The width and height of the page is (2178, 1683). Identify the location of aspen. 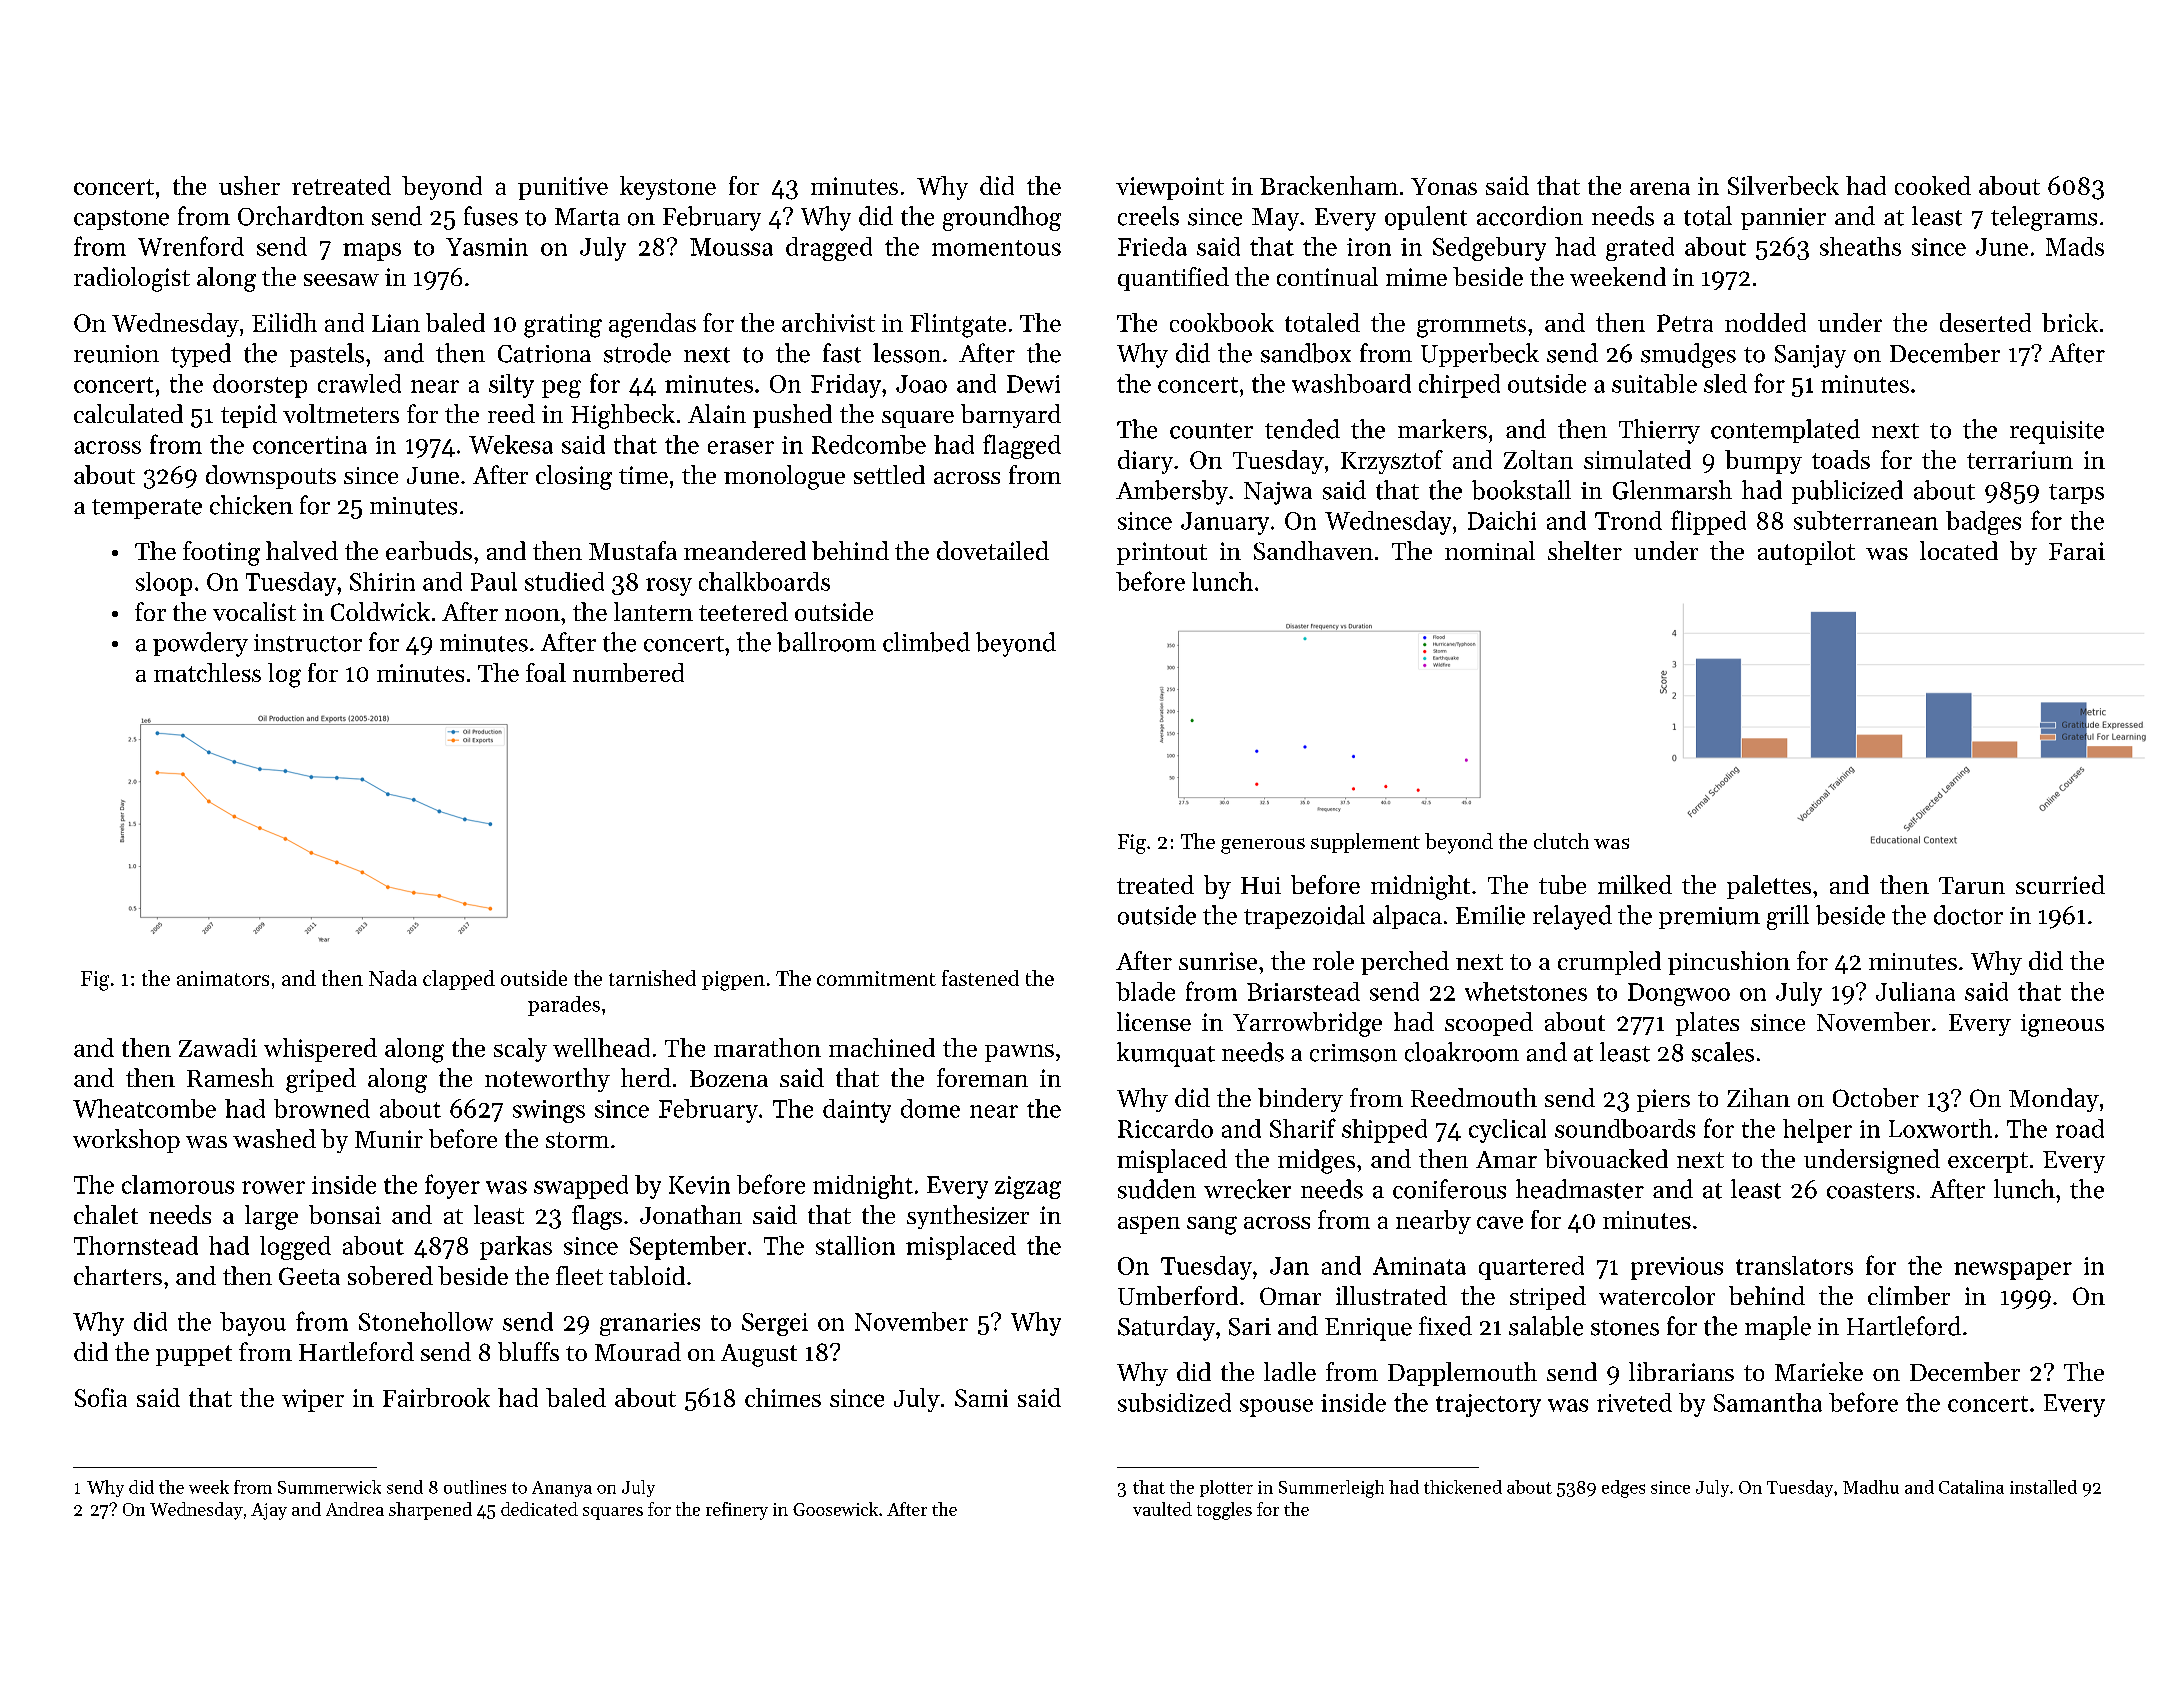
(1149, 1225).
